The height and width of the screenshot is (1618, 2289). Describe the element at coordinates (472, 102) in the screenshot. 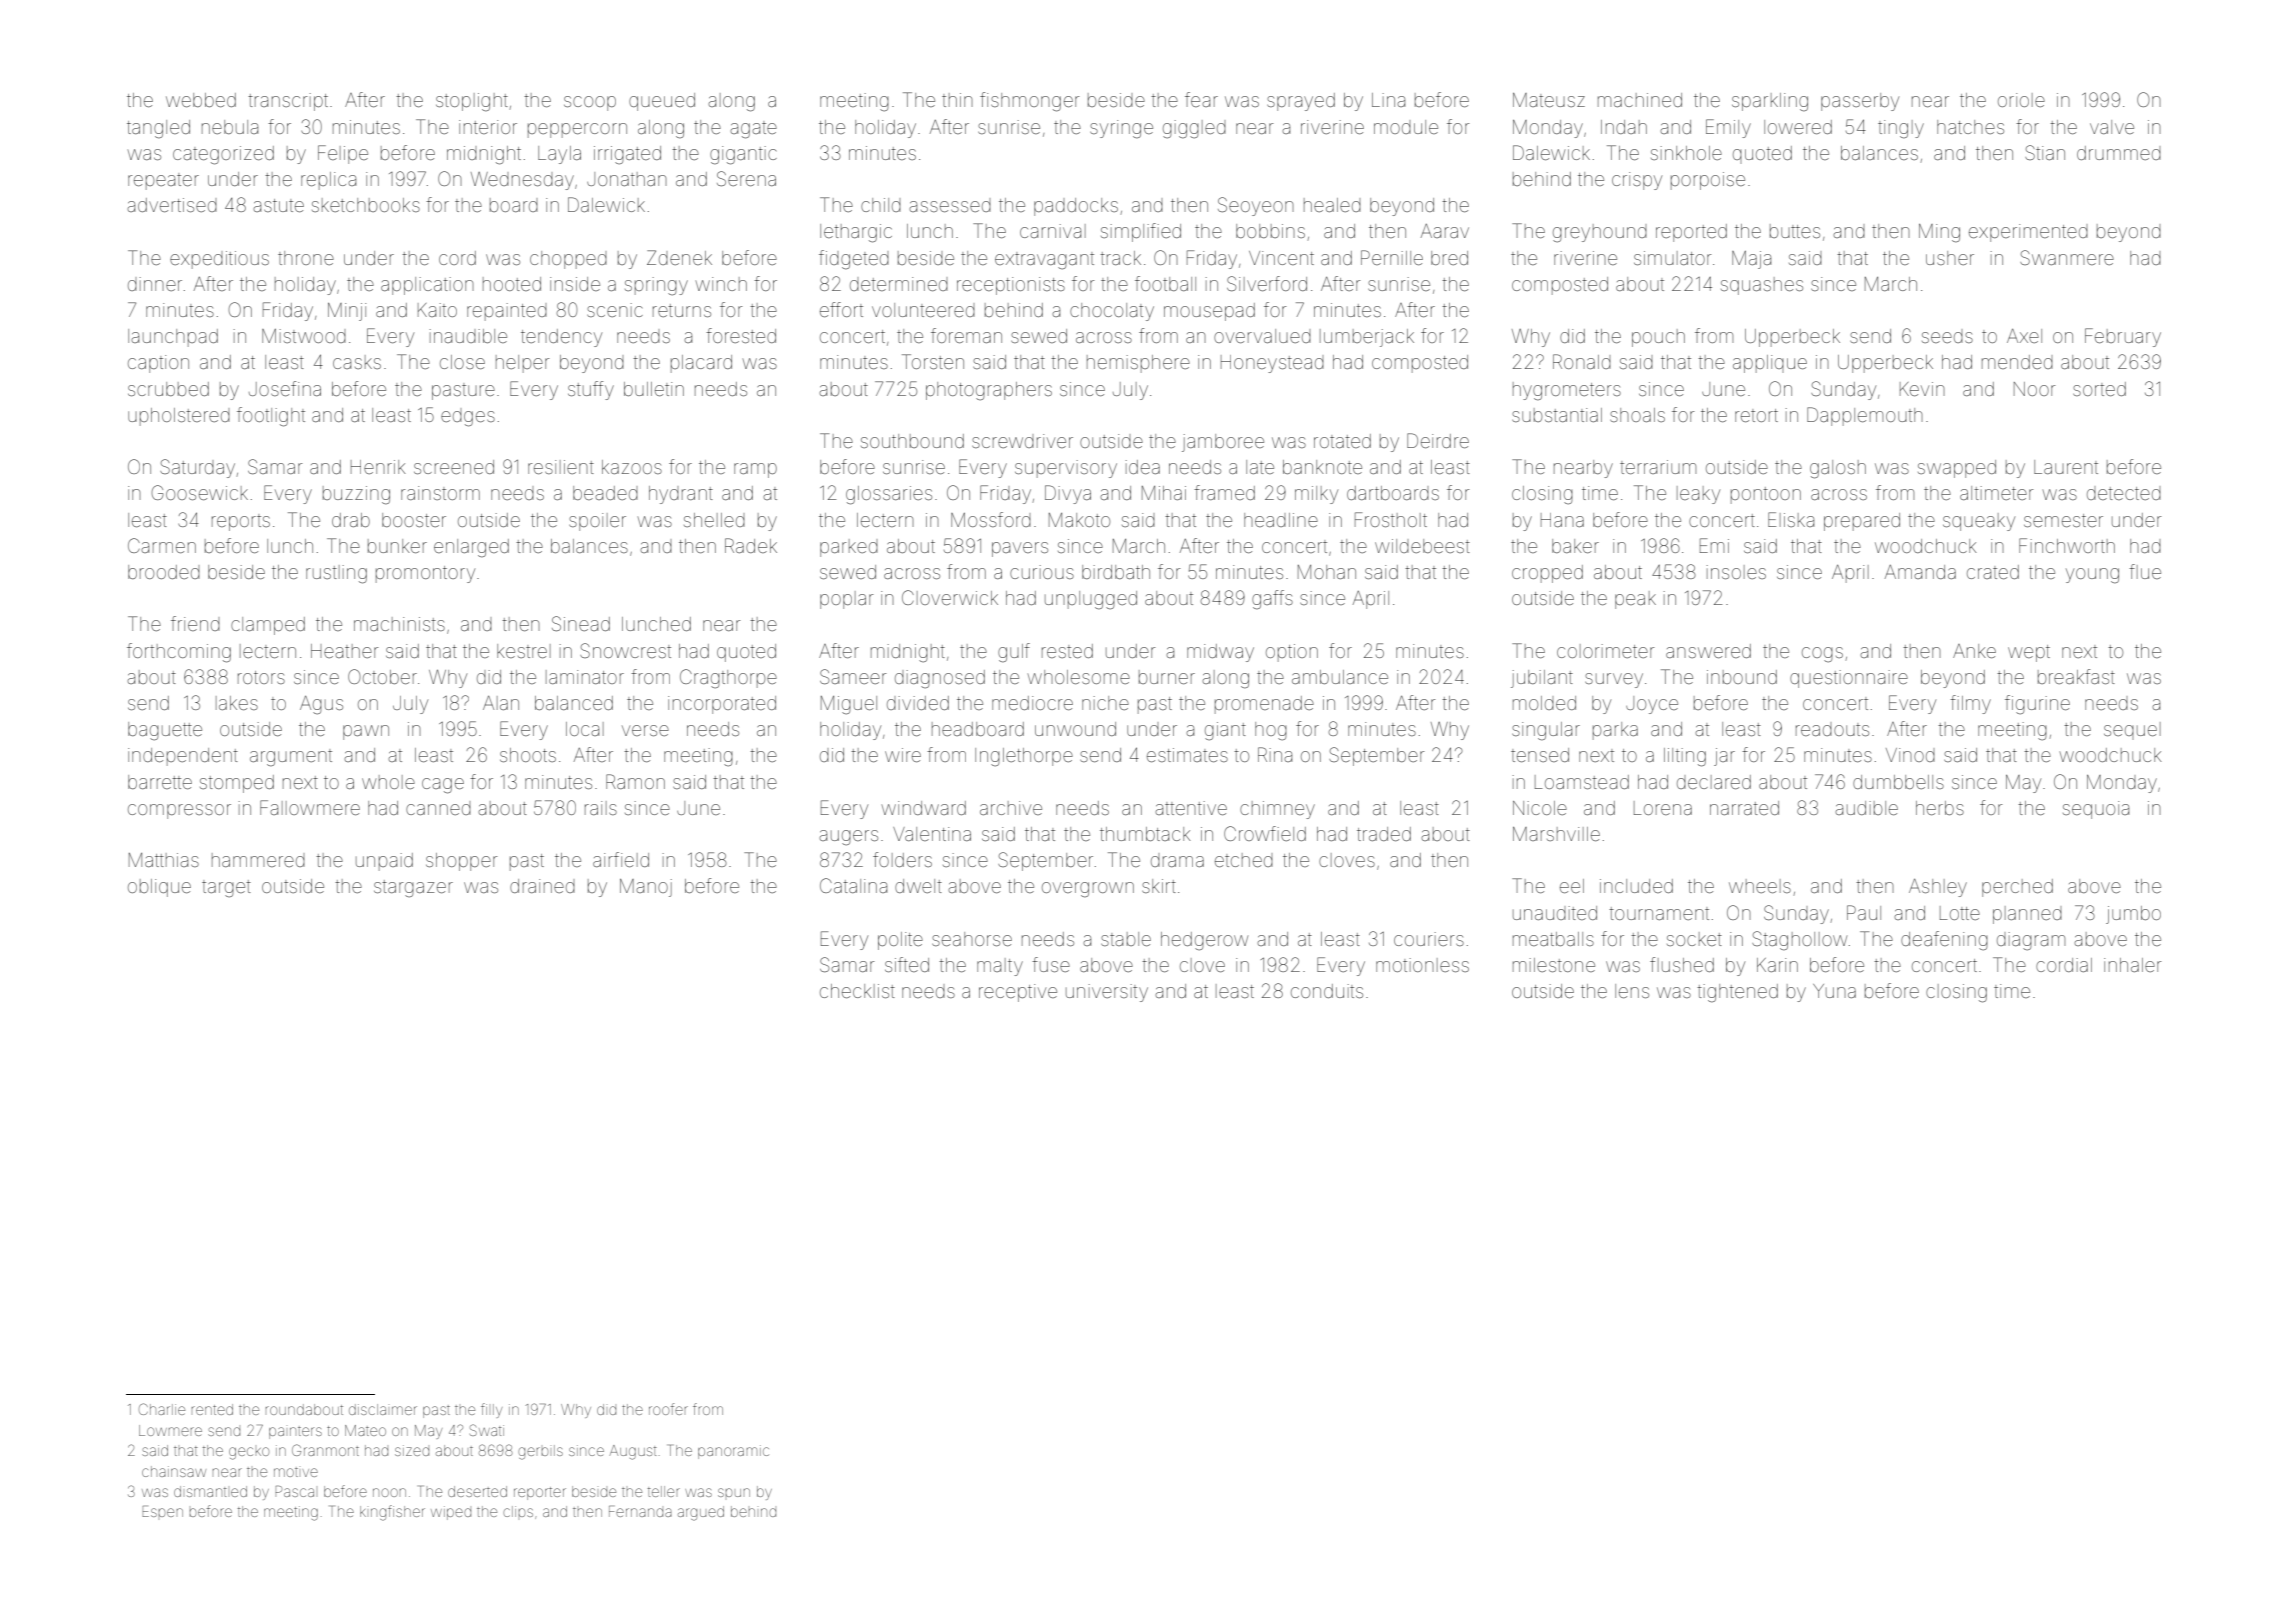

I see `stoplight` at that location.
